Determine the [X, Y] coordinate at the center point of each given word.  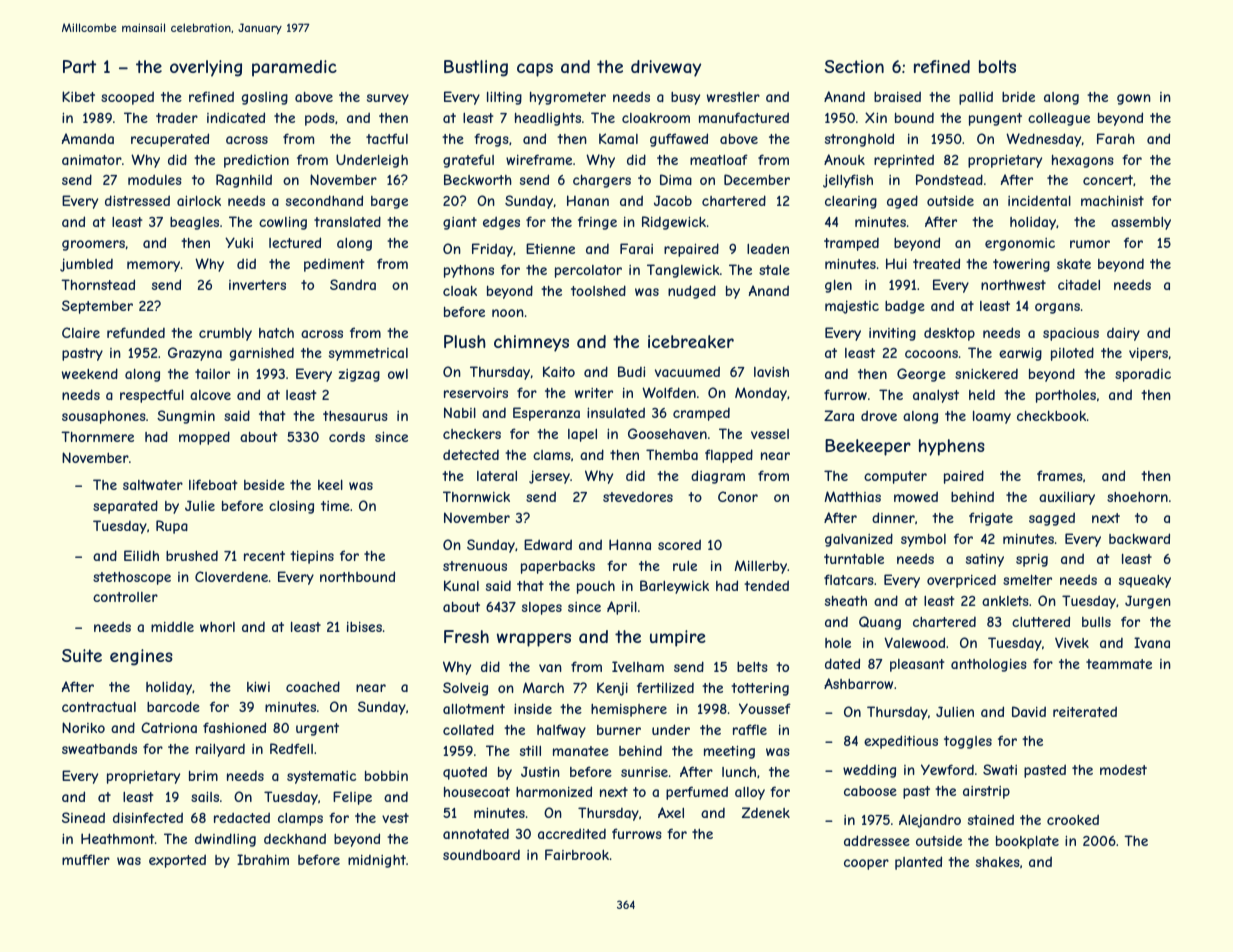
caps [535, 70]
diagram [718, 477]
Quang [880, 623]
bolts [997, 66]
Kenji [612, 689]
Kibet [78, 96]
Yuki [239, 242]
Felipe [352, 798]
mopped [204, 438]
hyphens [952, 447]
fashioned [234, 727]
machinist [1112, 201]
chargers [602, 181]
